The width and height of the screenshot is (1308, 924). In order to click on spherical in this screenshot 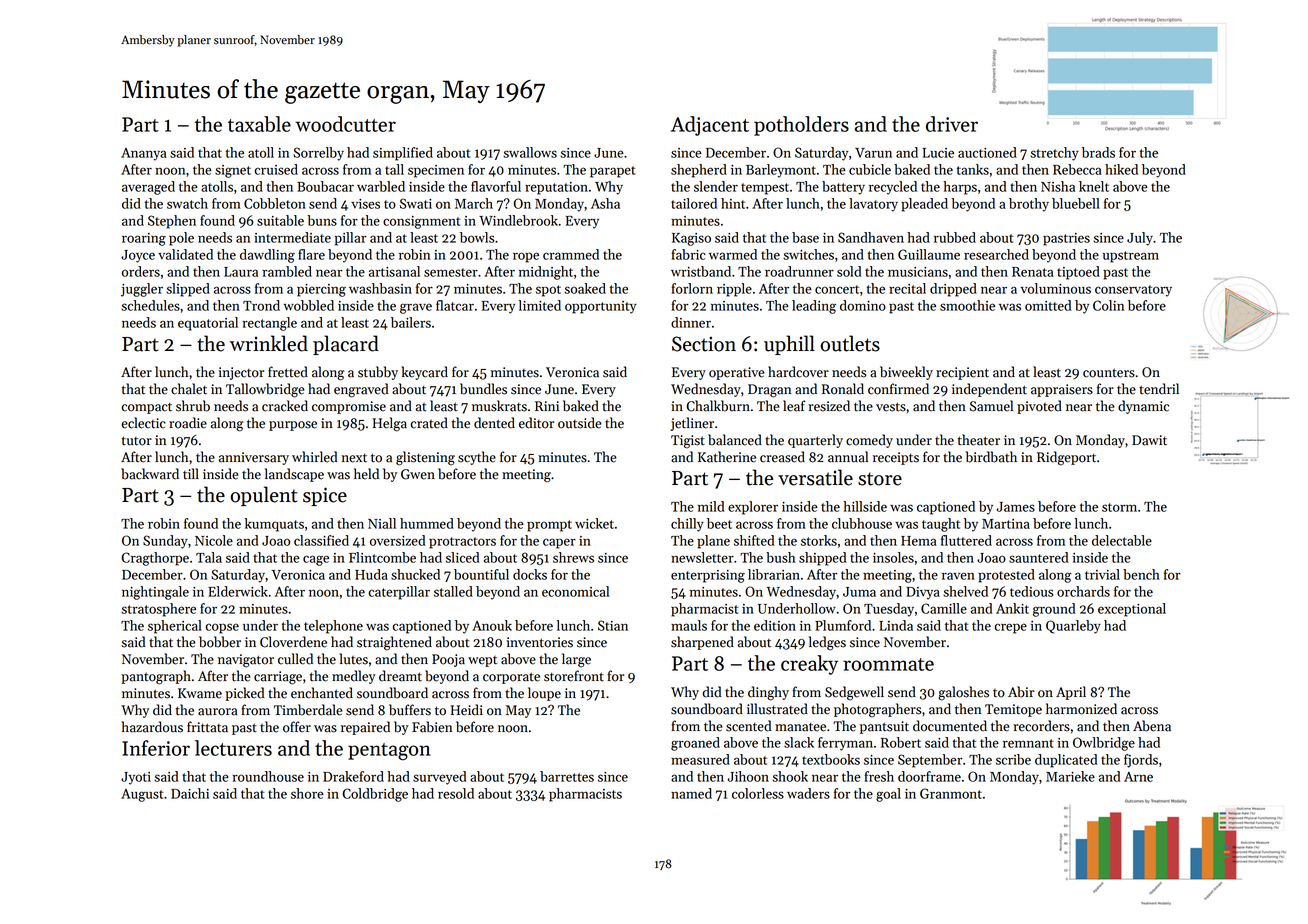, I will do `click(175, 627)`.
